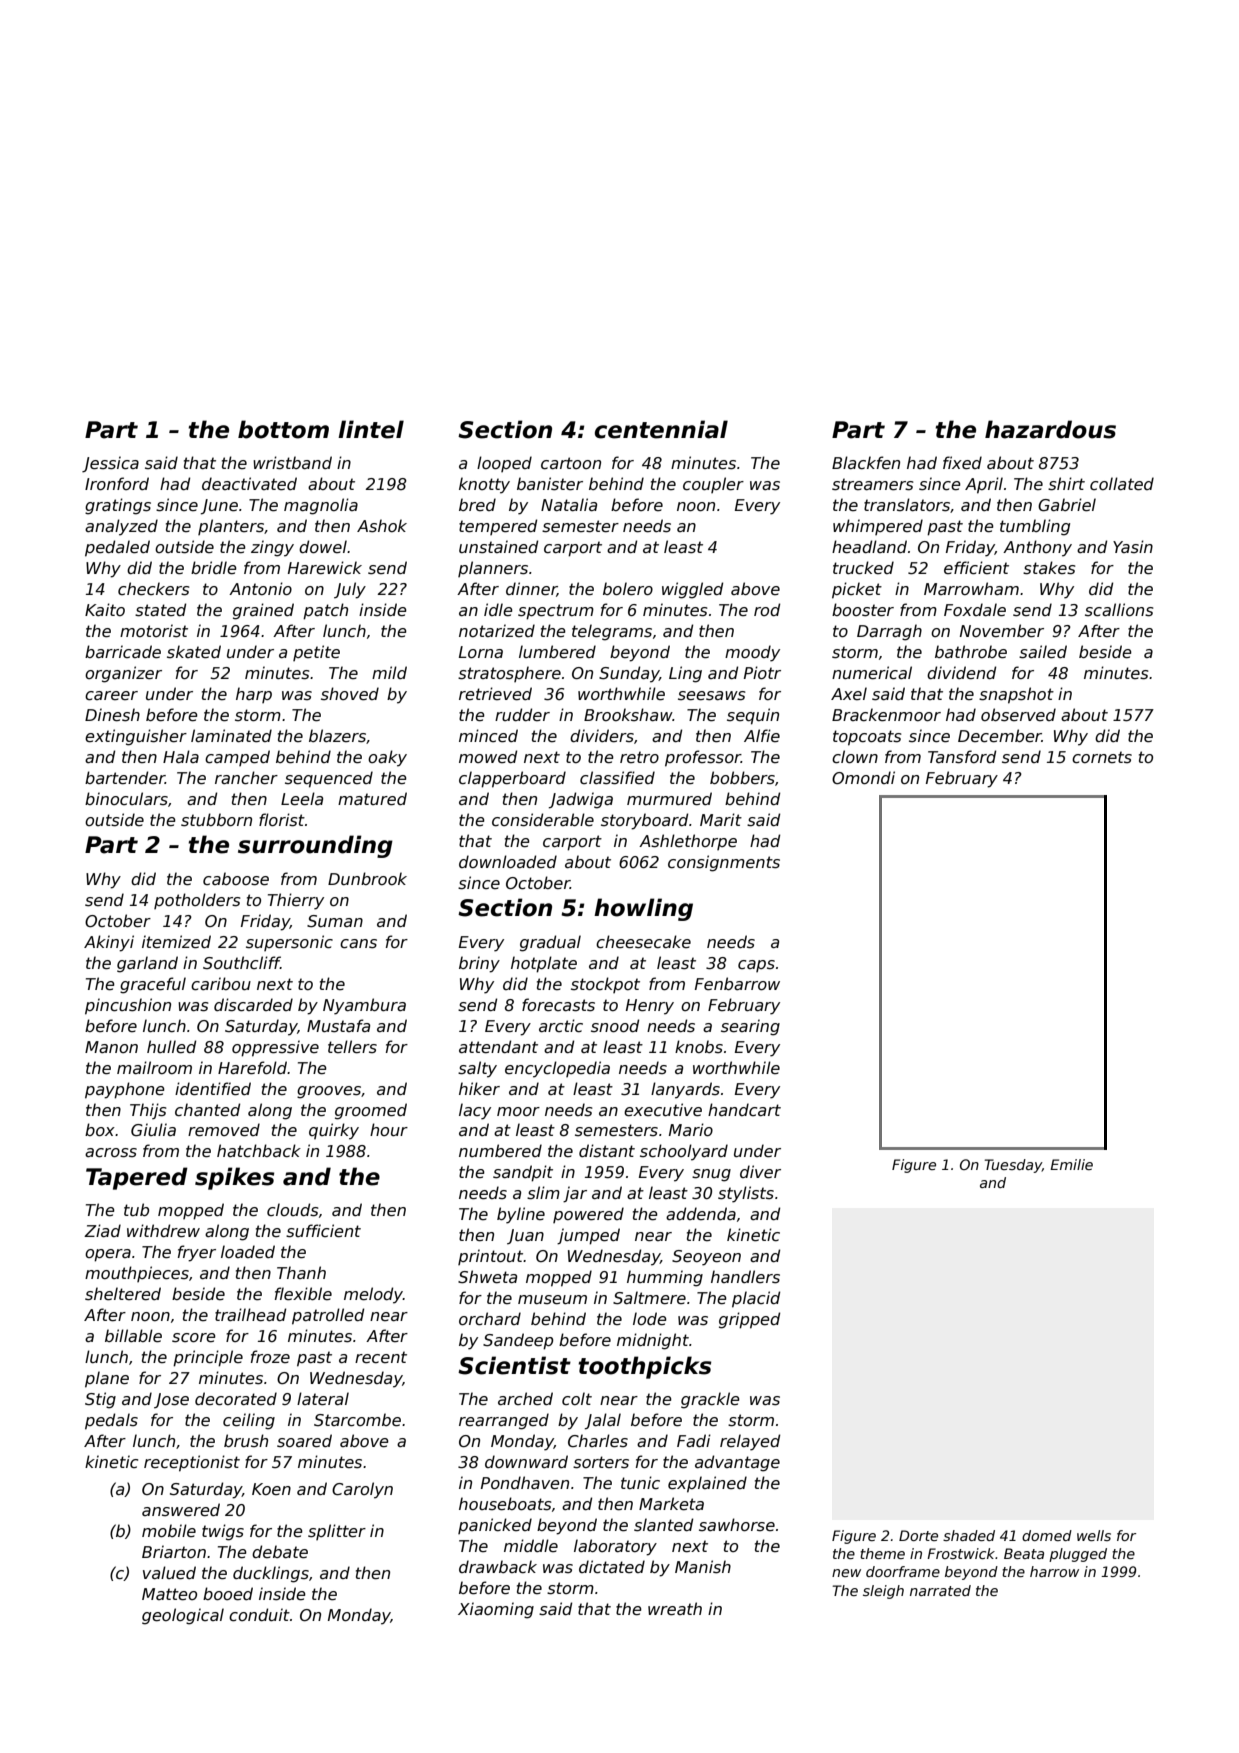  Describe the element at coordinates (724, 863) in the screenshot. I see `consignments` at that location.
